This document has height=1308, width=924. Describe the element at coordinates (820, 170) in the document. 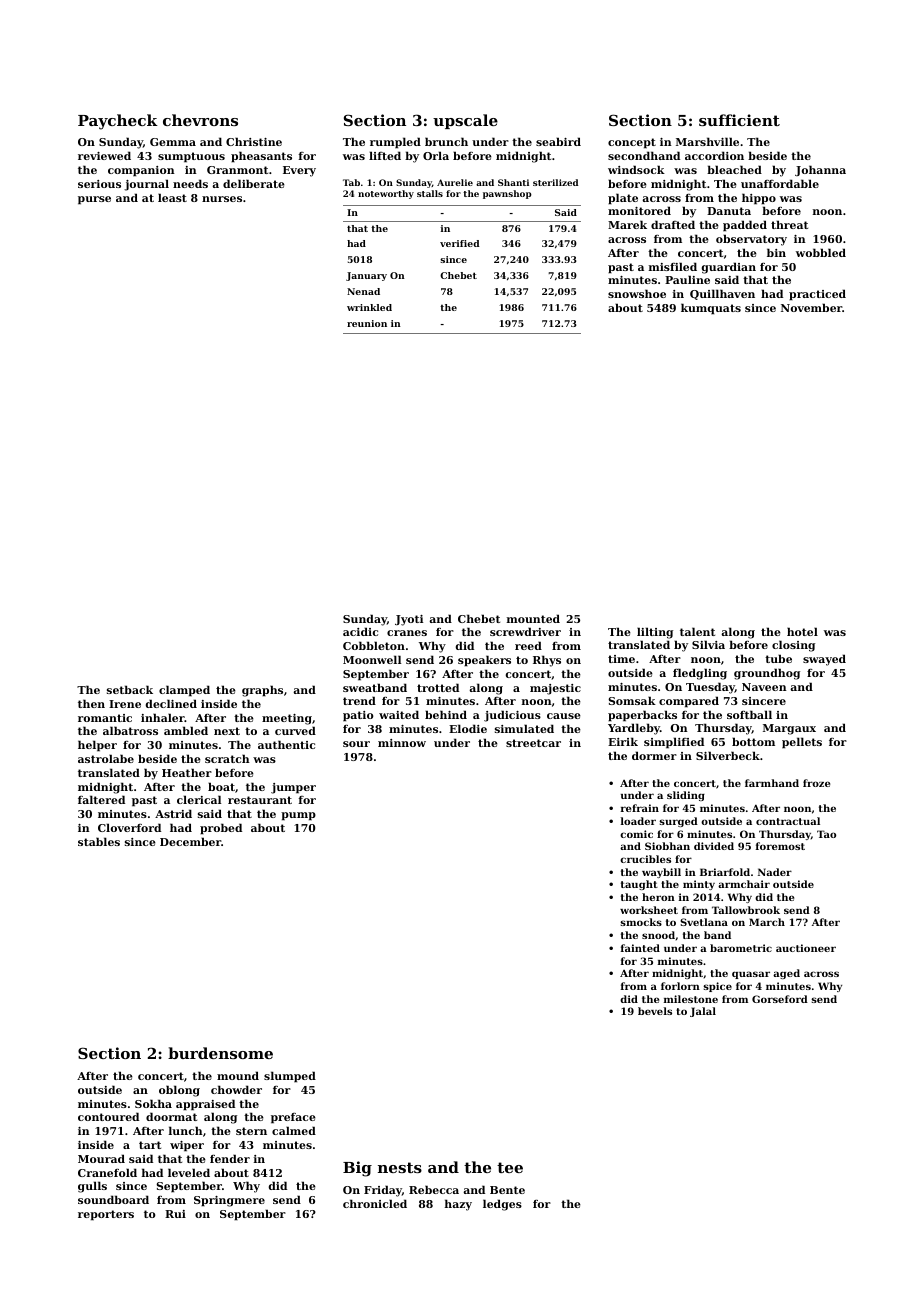

I see `Johanna` at that location.
